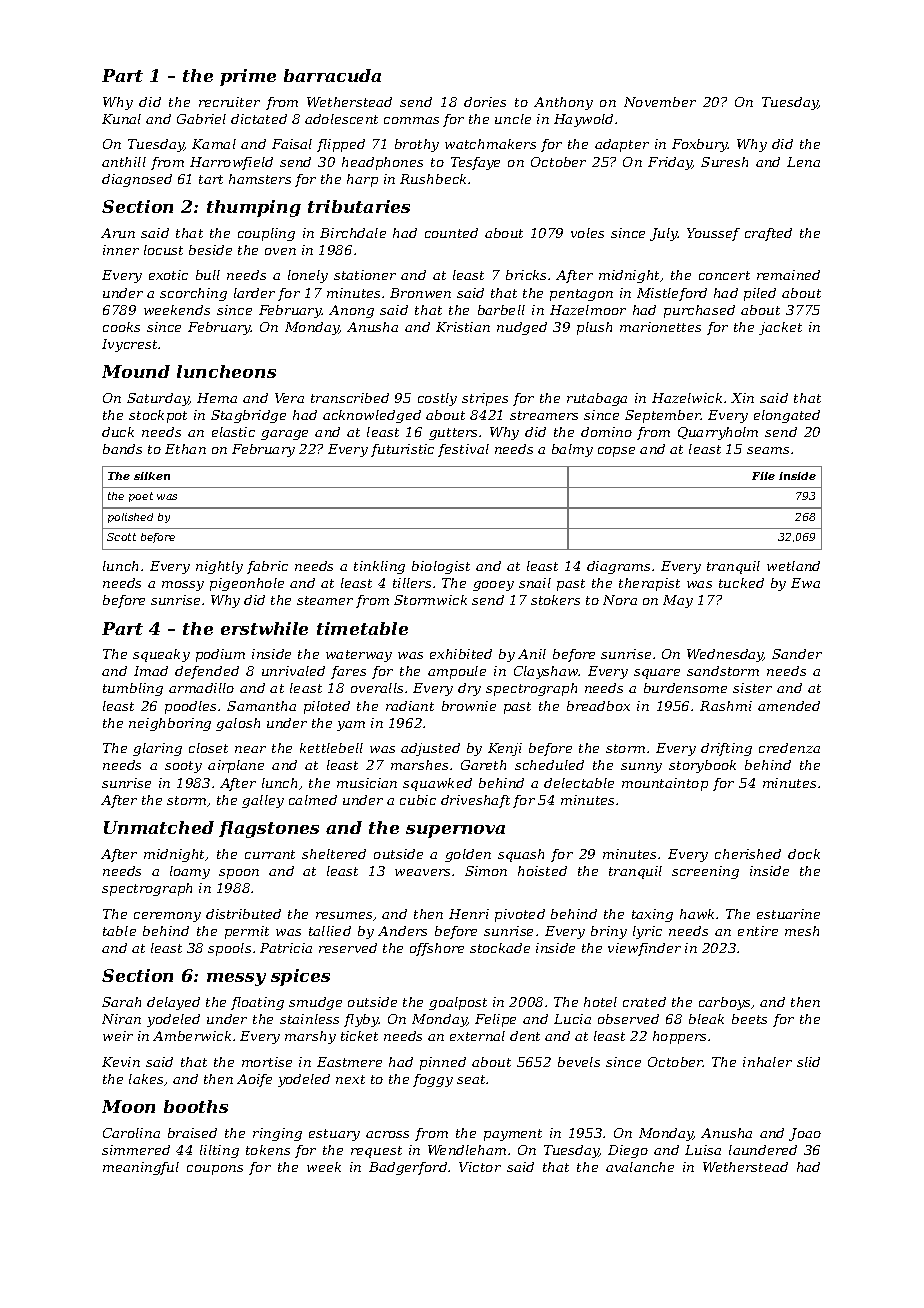 Image resolution: width=924 pixels, height=1308 pixels. Describe the element at coordinates (741, 583) in the screenshot. I see `tucked` at that location.
